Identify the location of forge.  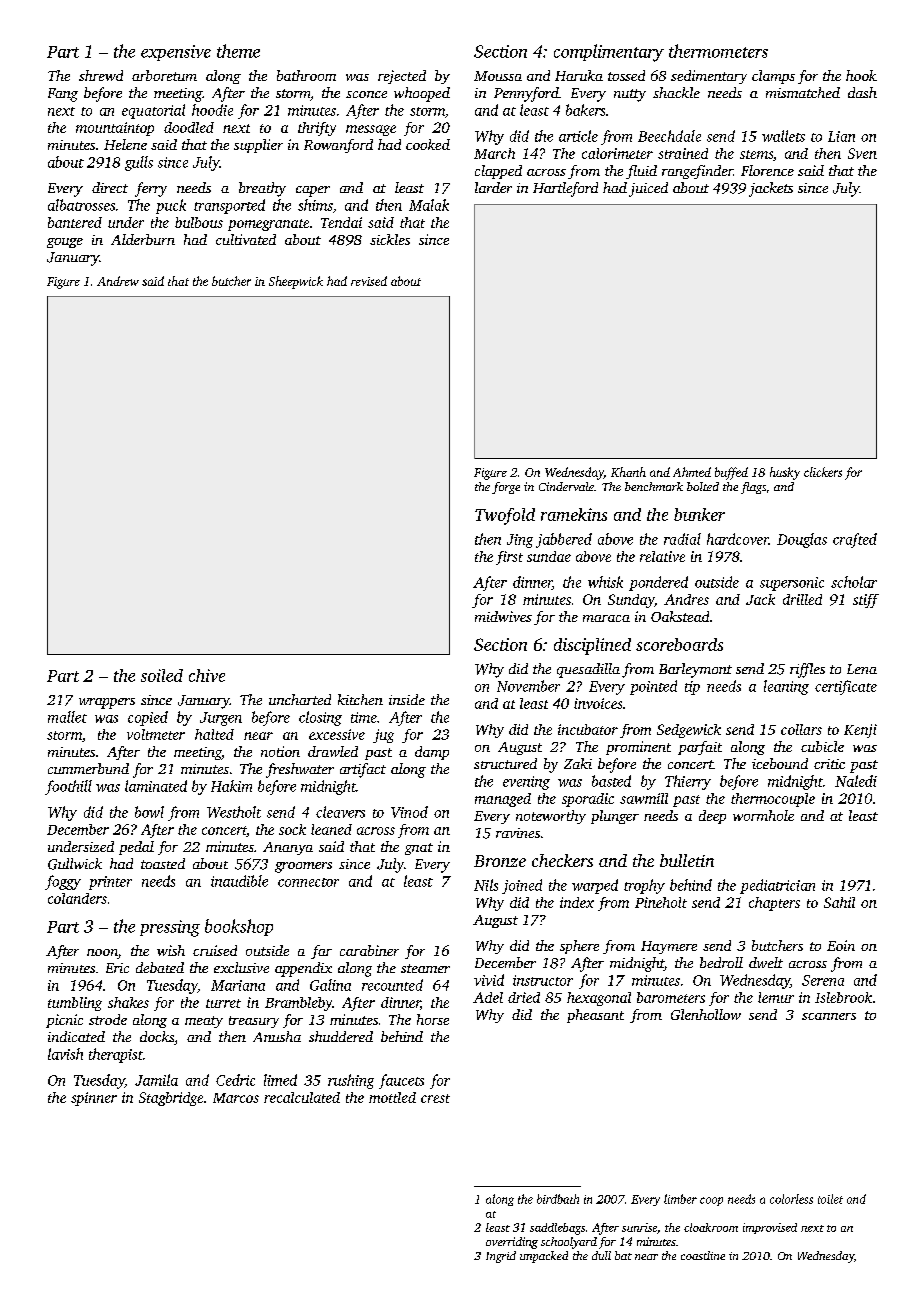
(506, 488).
